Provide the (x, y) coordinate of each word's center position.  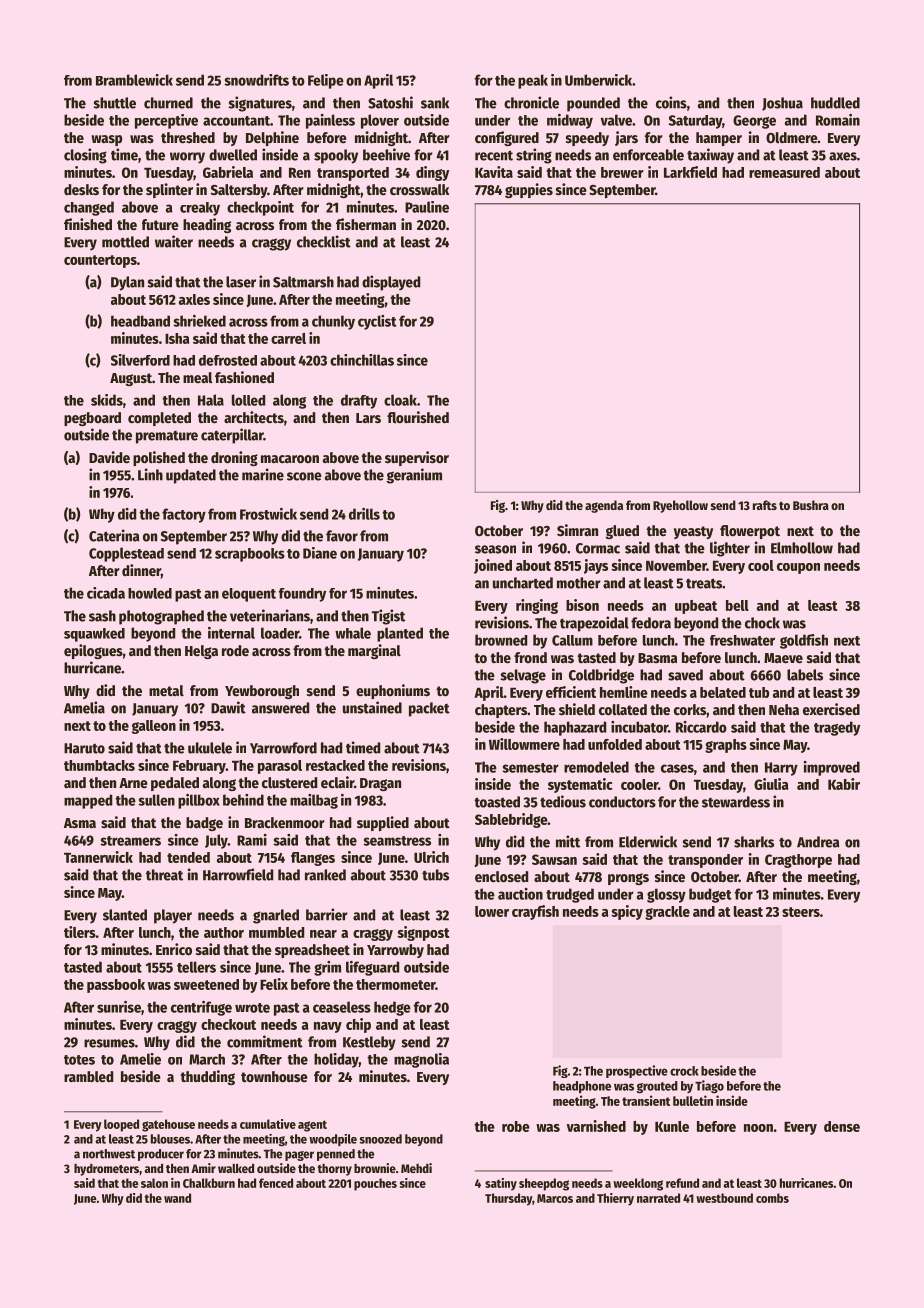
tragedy (837, 728)
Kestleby (369, 1043)
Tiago (709, 1087)
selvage (523, 676)
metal (166, 690)
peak (533, 81)
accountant (236, 121)
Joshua (782, 104)
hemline (624, 692)
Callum (572, 640)
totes (79, 1060)
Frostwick (268, 514)
